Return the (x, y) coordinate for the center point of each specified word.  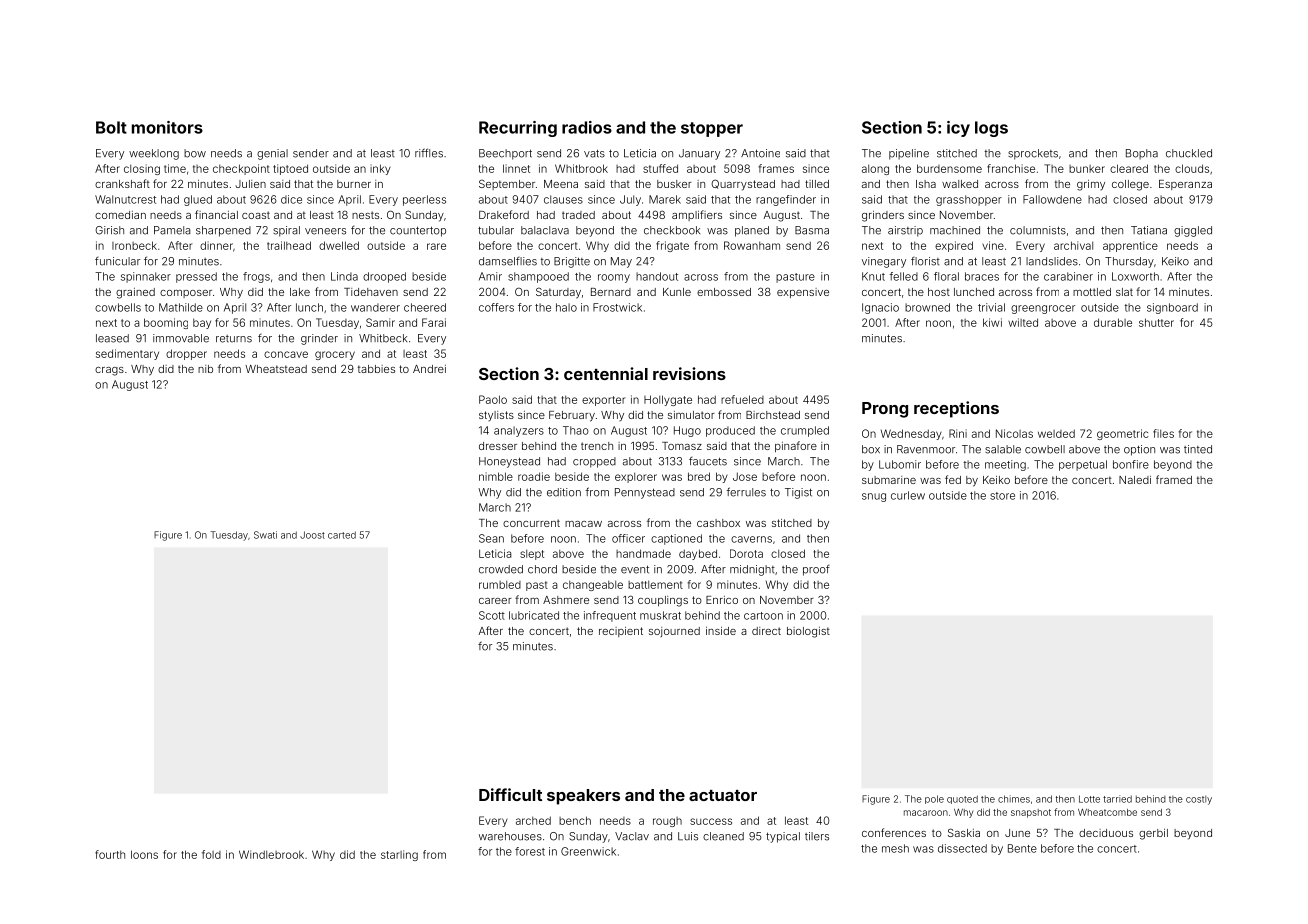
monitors (167, 127)
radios (587, 127)
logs (991, 129)
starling (399, 855)
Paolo (493, 399)
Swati (265, 535)
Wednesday (911, 434)
